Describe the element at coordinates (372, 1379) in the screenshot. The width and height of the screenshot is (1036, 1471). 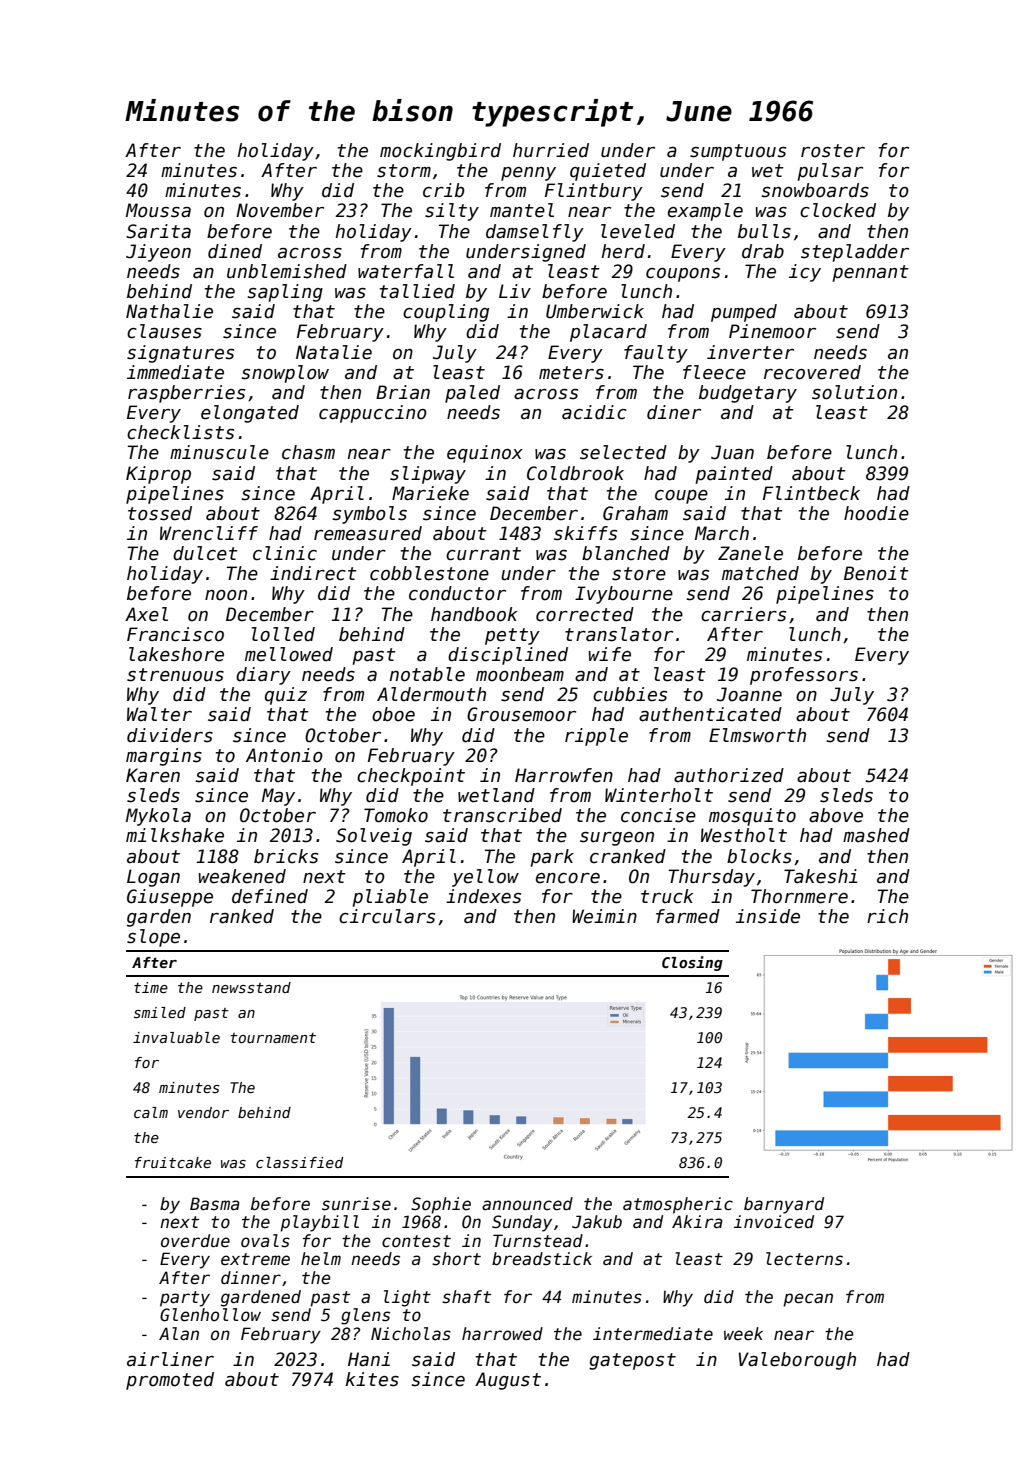
I see `kites` at that location.
